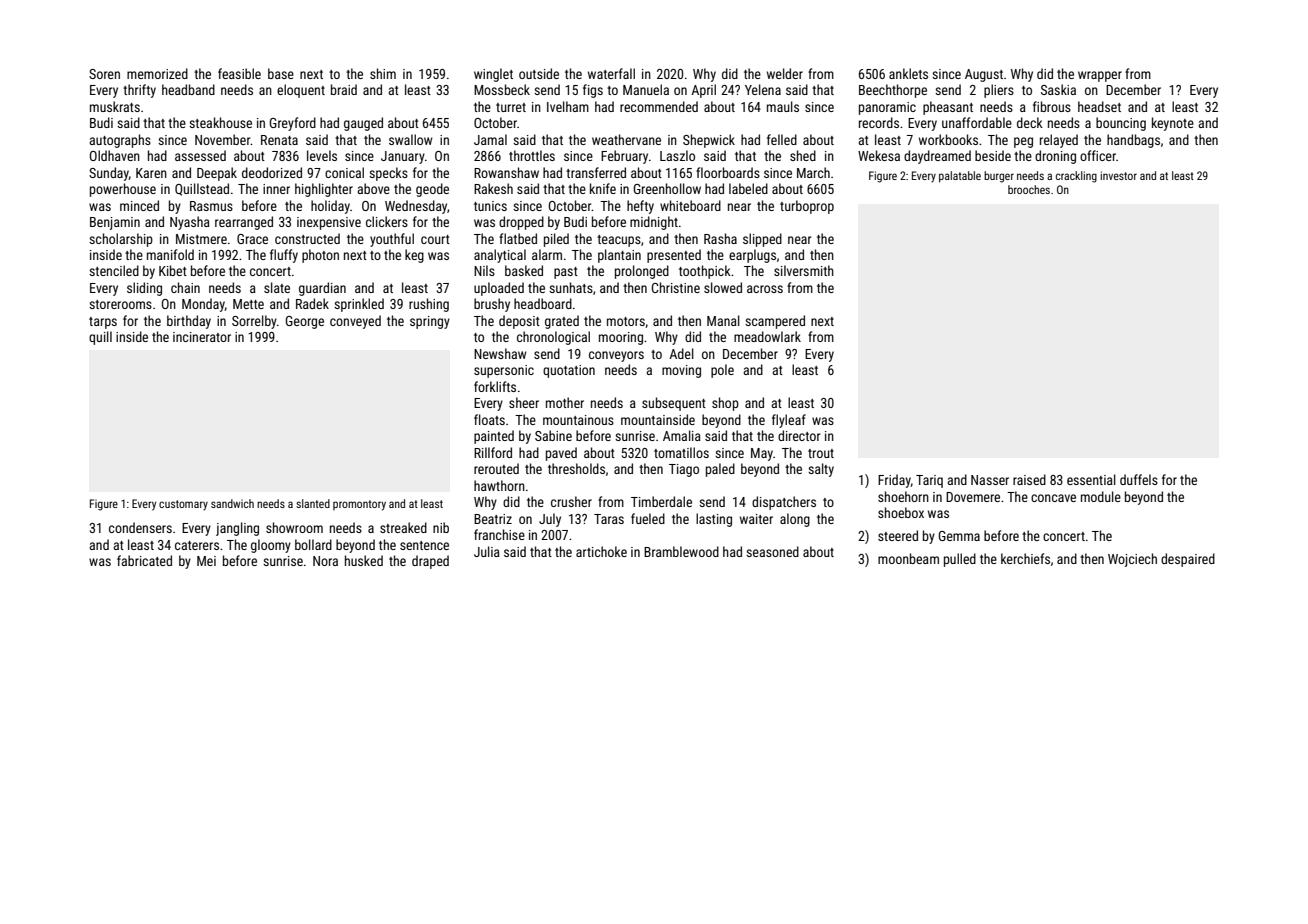 Image resolution: width=1308 pixels, height=924 pixels. What do you see at coordinates (556, 240) in the image?
I see `piled` at bounding box center [556, 240].
